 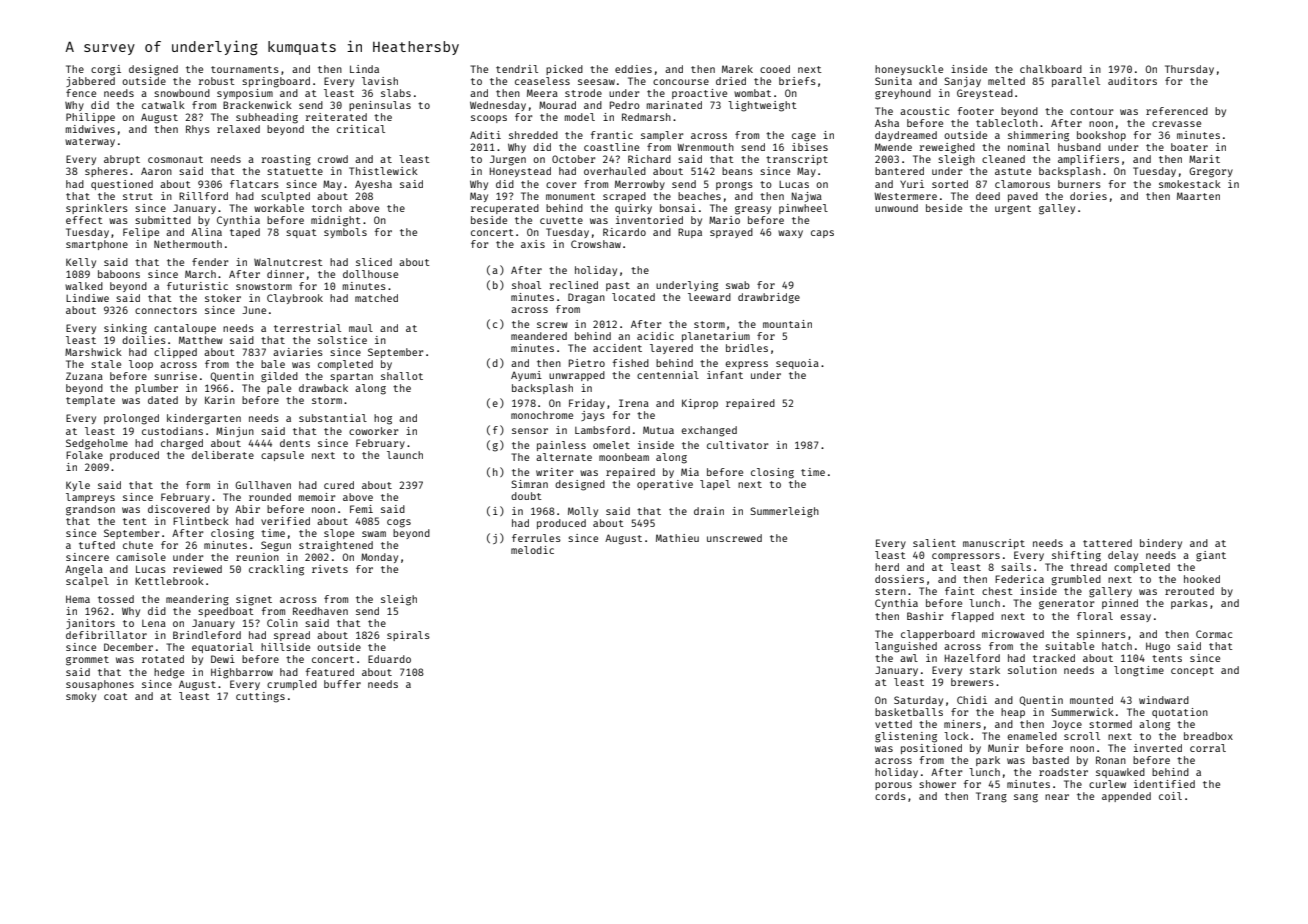 What do you see at coordinates (807, 197) in the screenshot?
I see `Najwa` at bounding box center [807, 197].
